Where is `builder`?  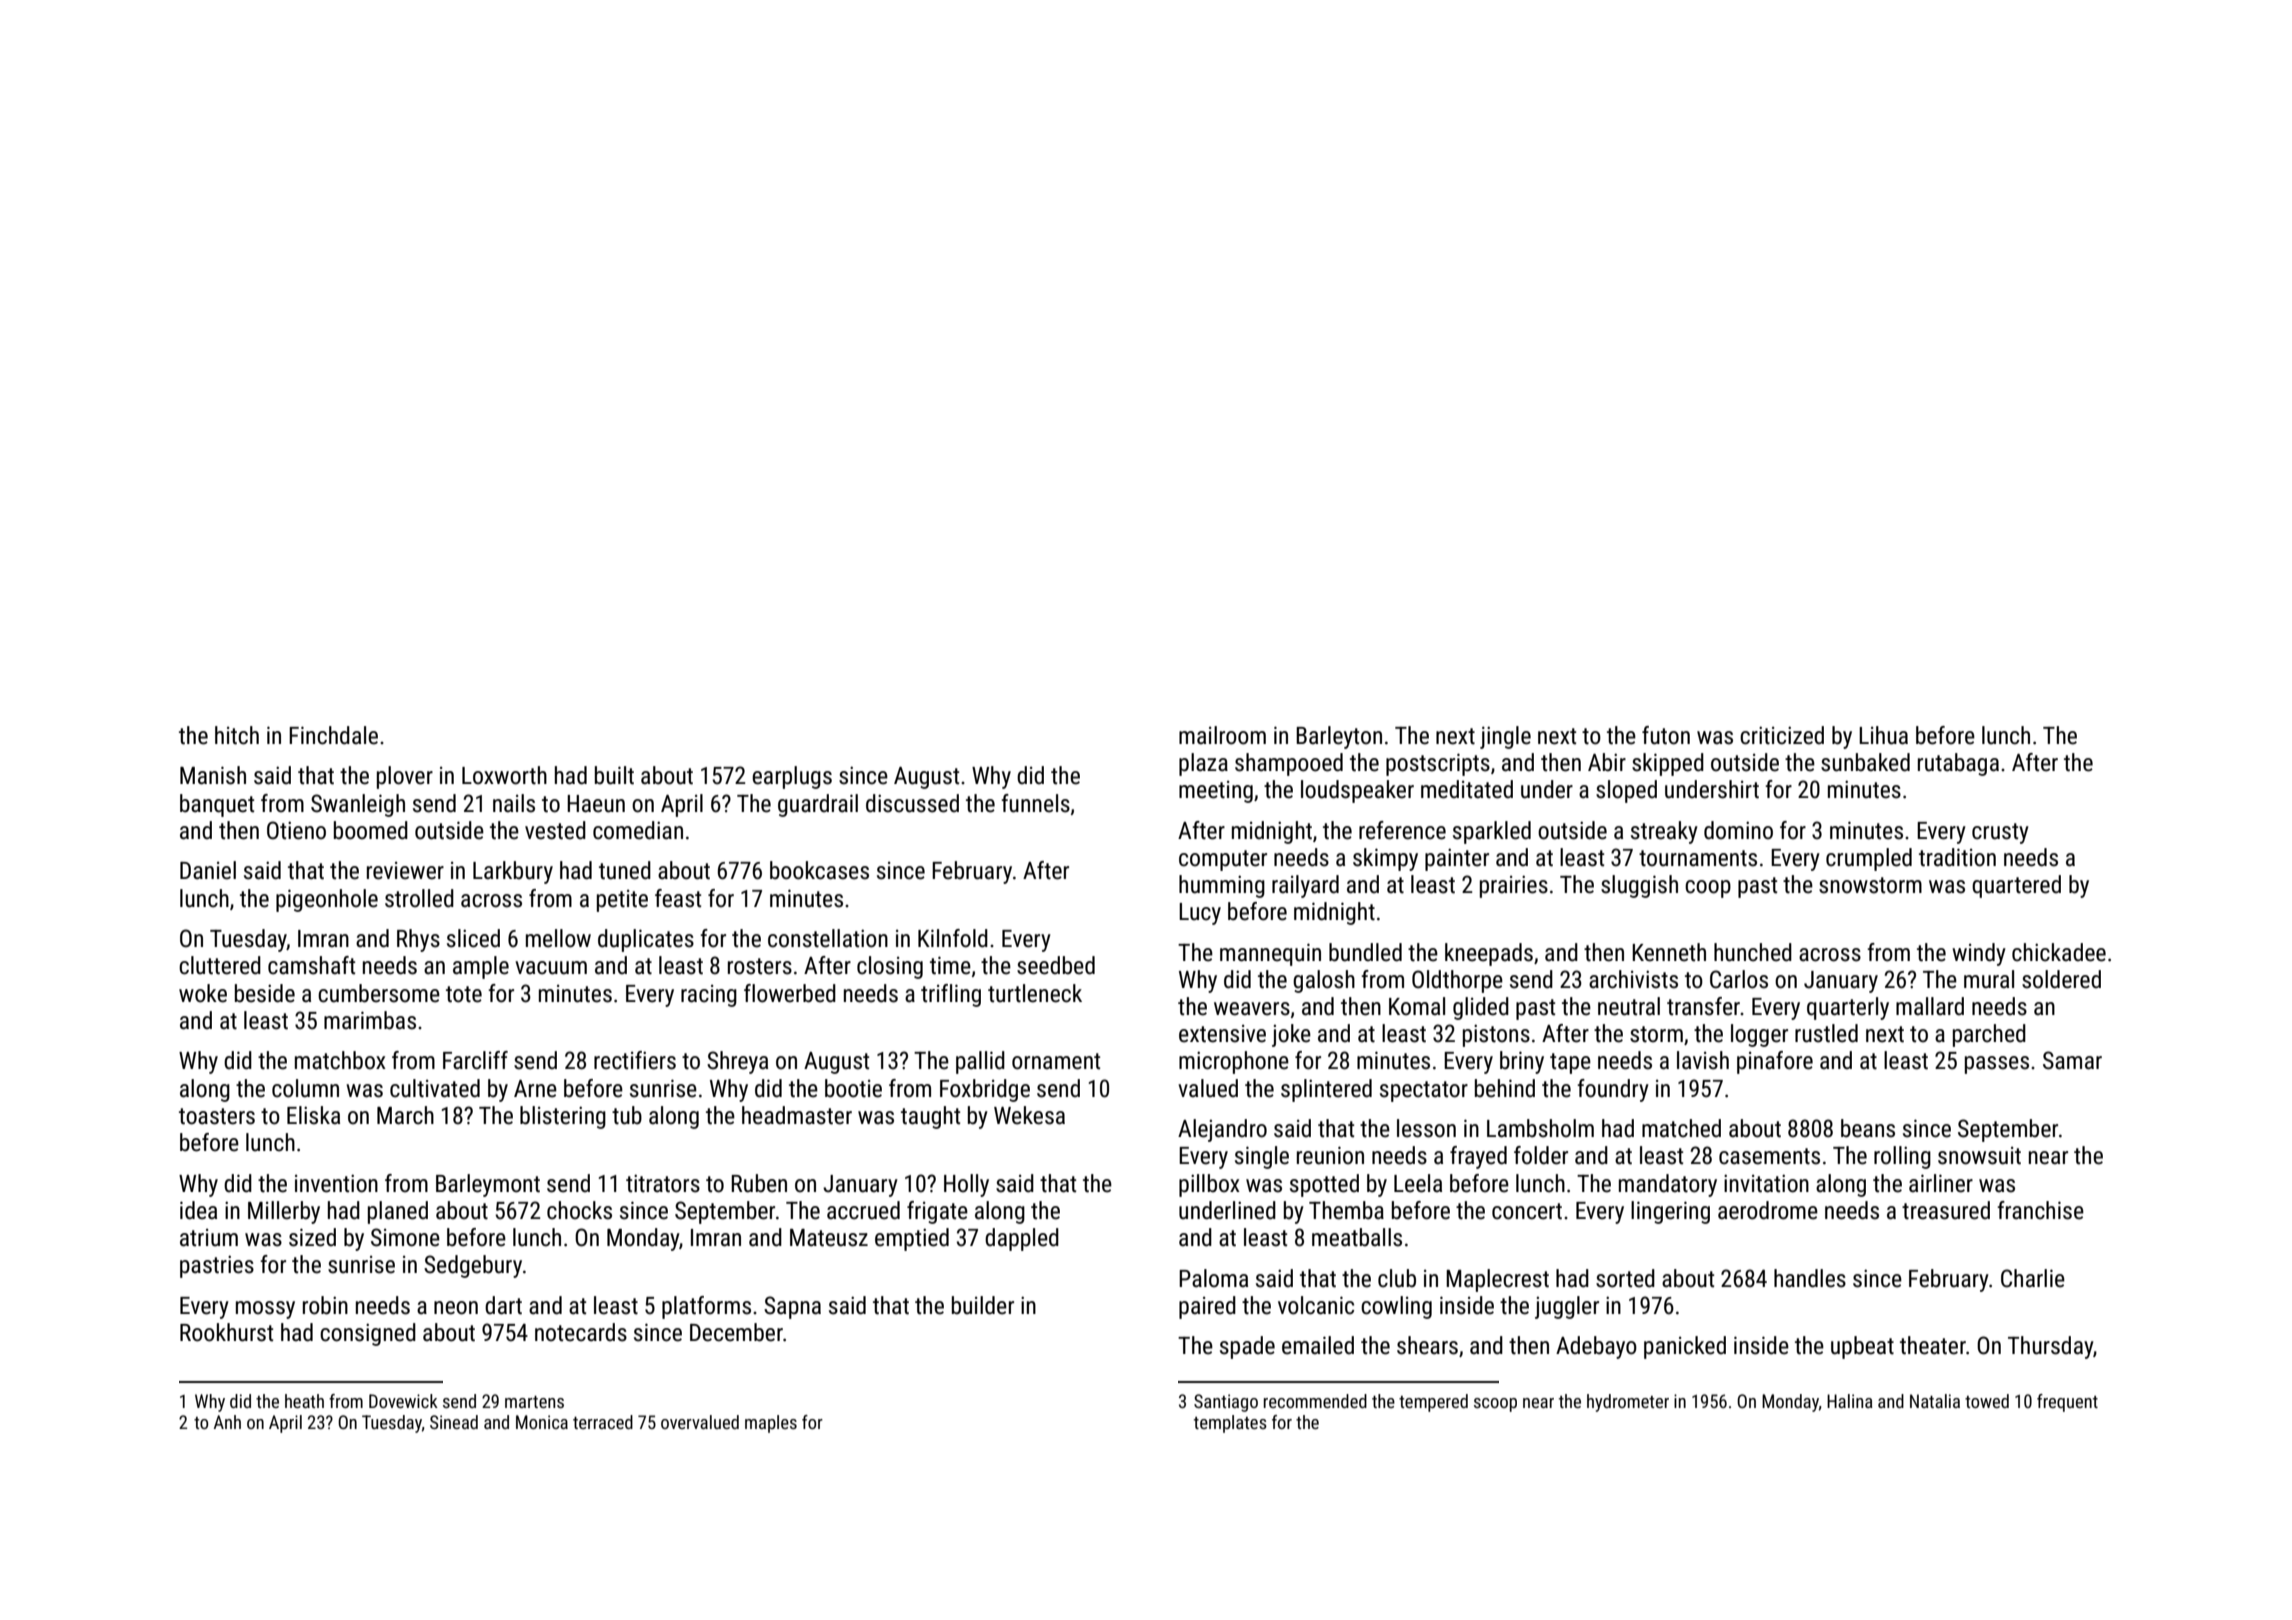 builder is located at coordinates (983, 1305).
